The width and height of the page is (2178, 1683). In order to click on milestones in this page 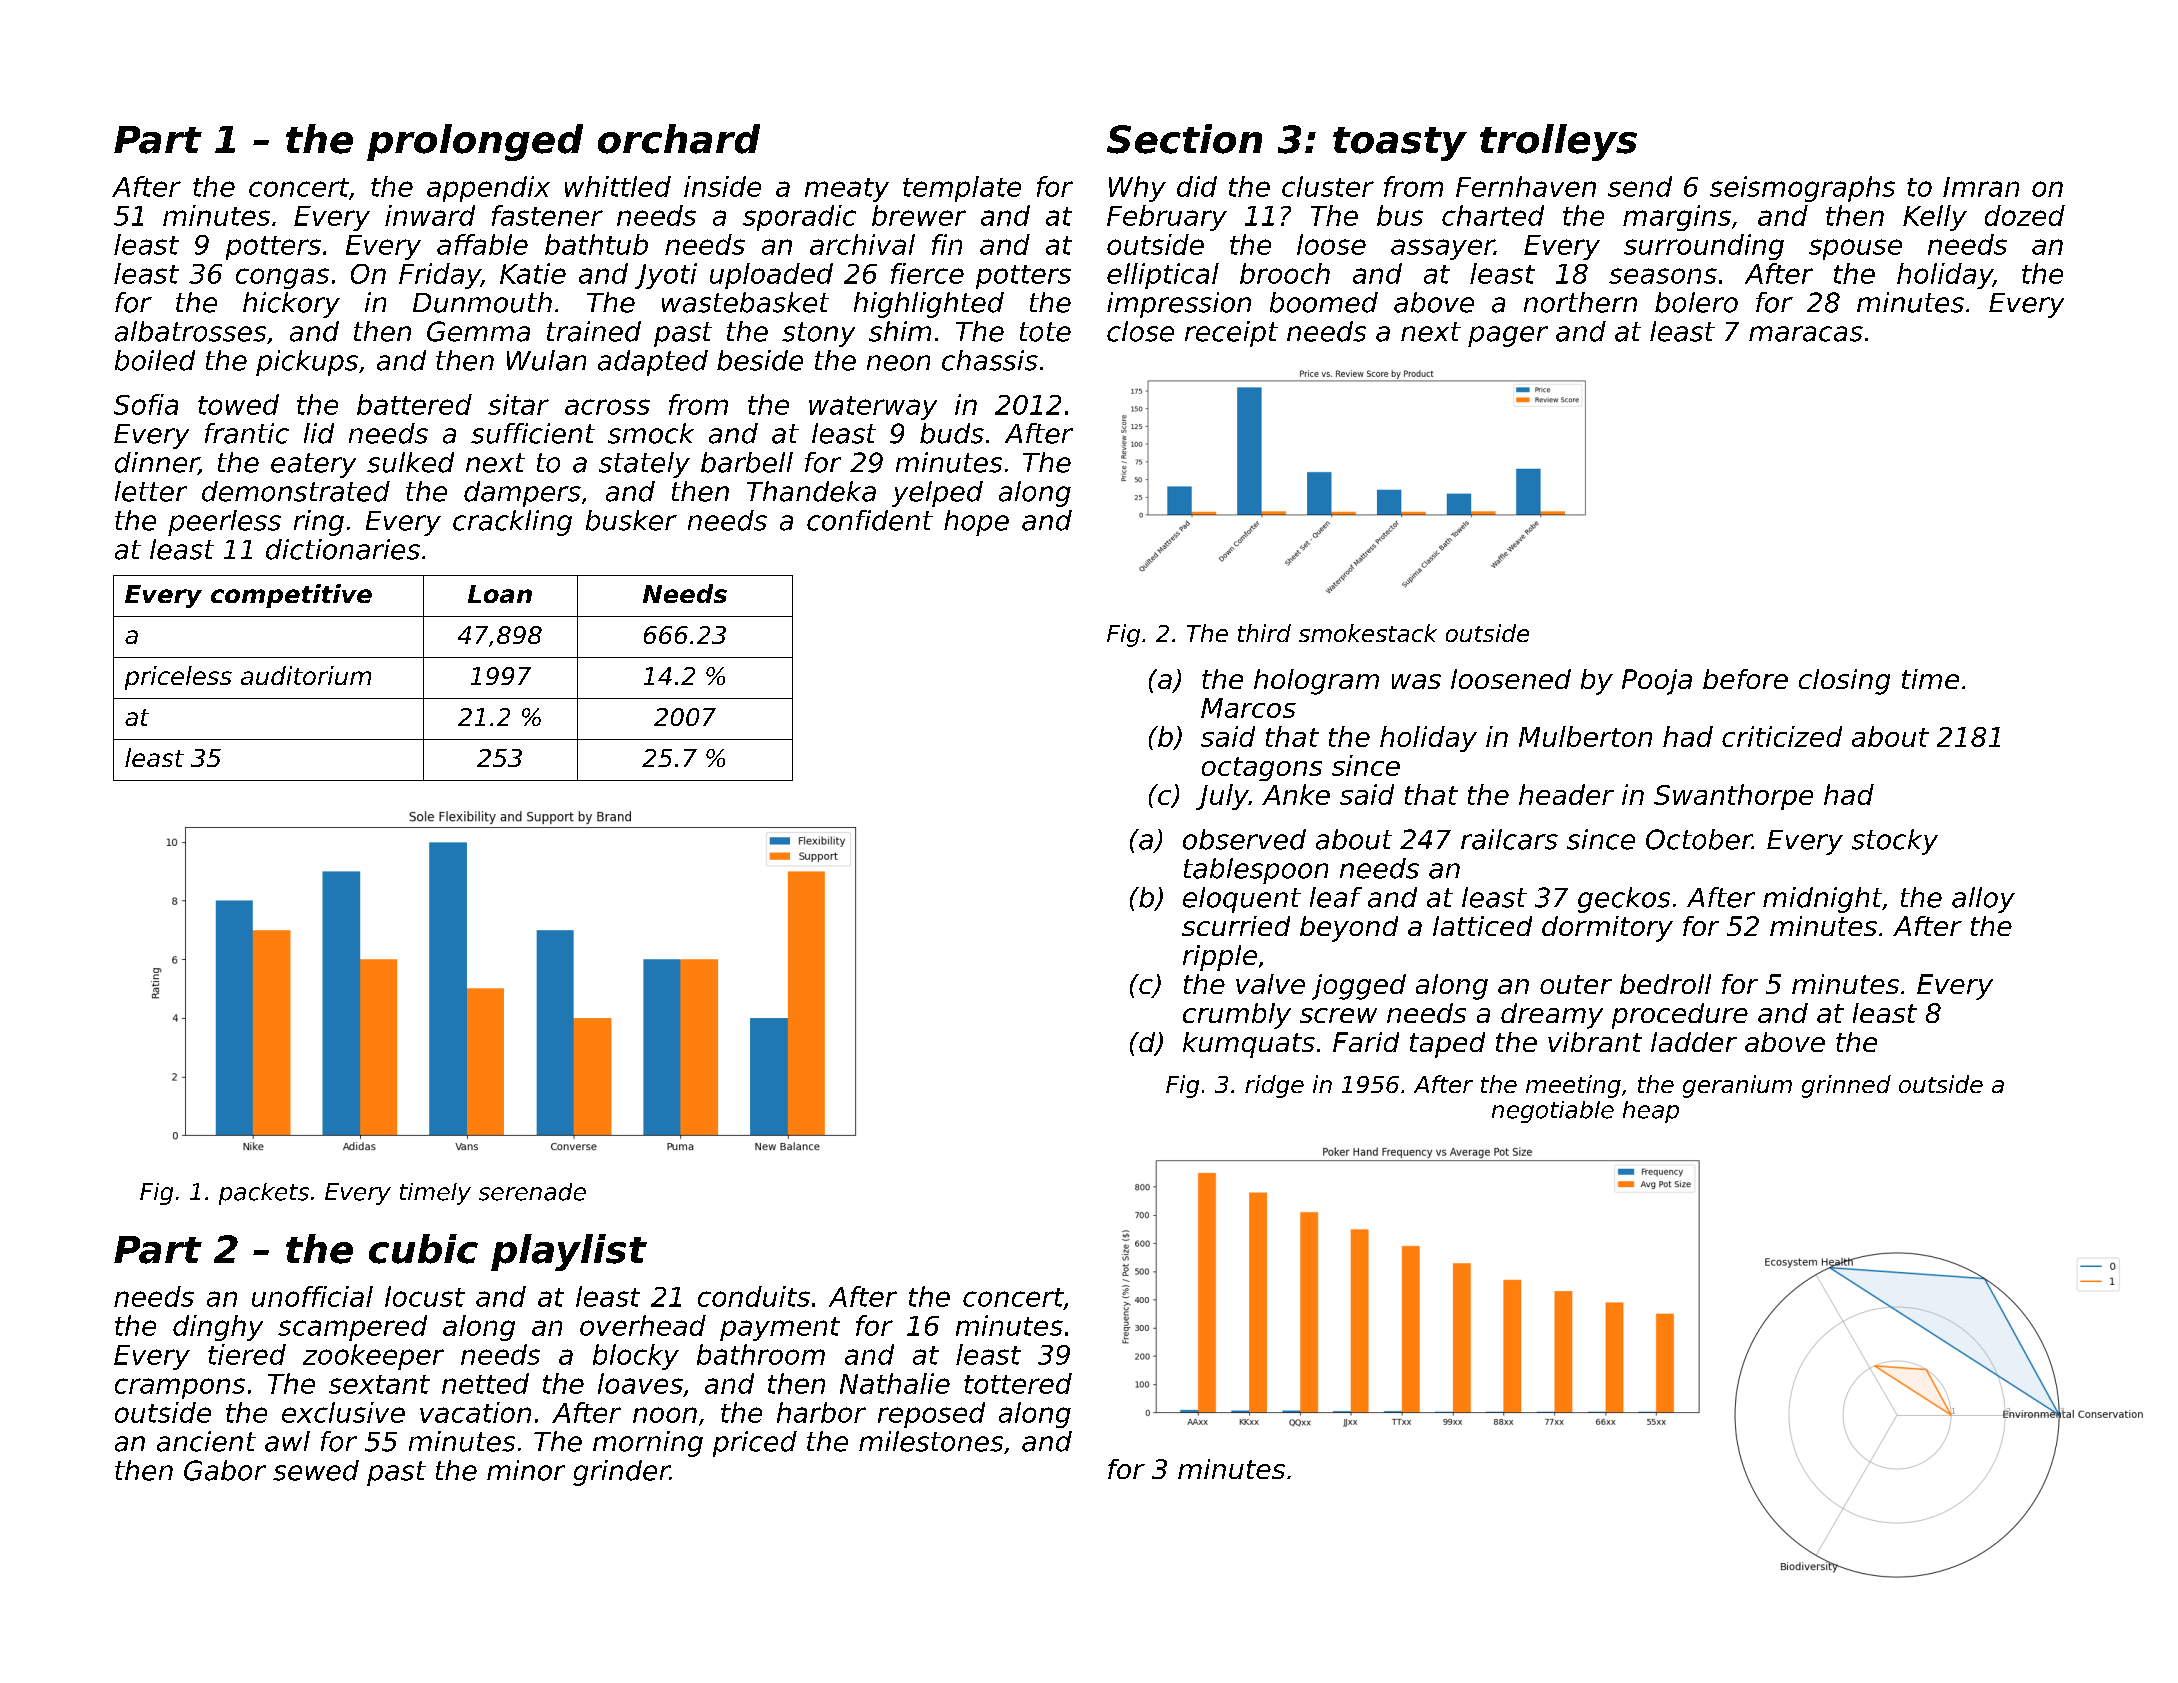, I will do `click(931, 1441)`.
